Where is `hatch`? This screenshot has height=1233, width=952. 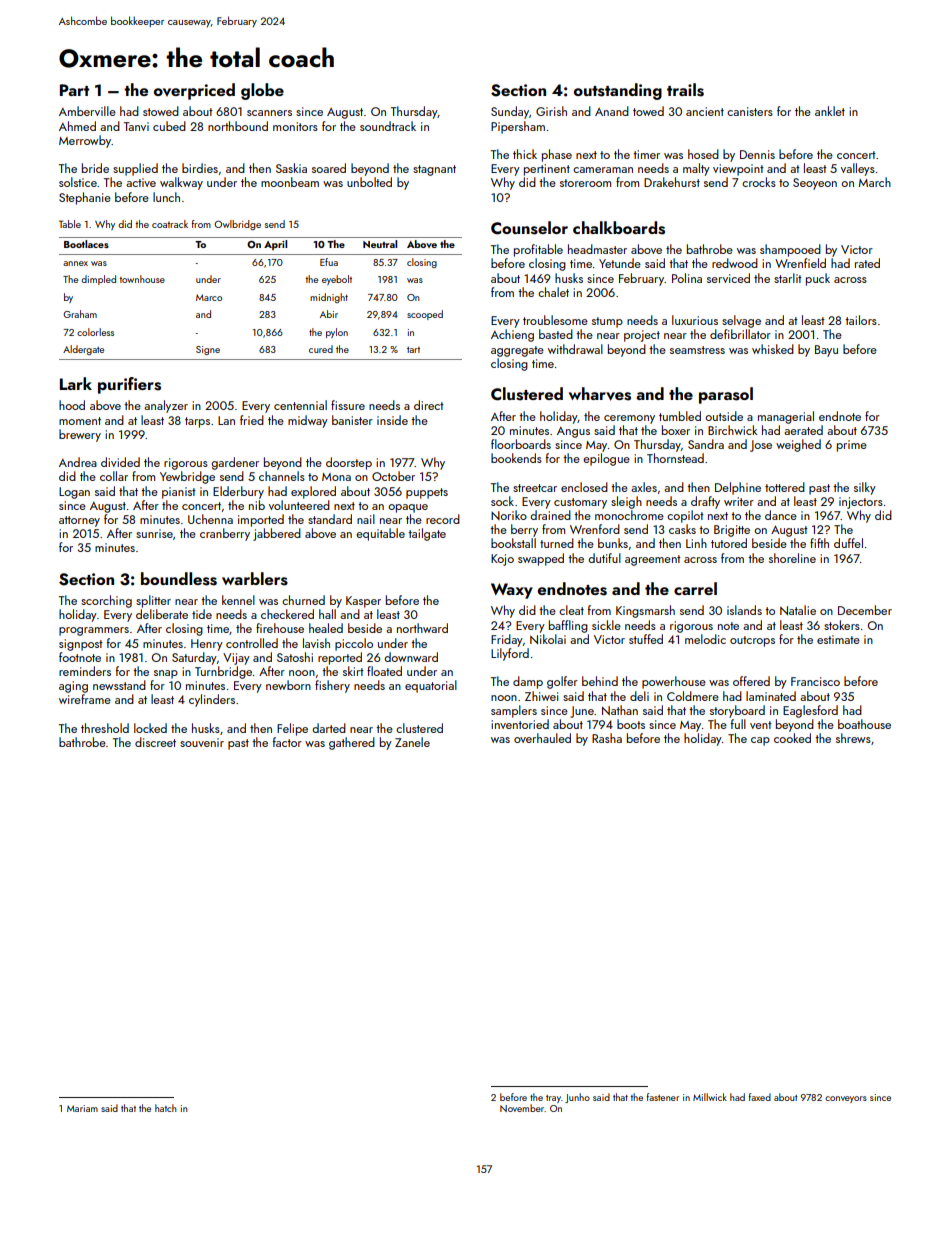
hatch is located at coordinates (165, 1108).
